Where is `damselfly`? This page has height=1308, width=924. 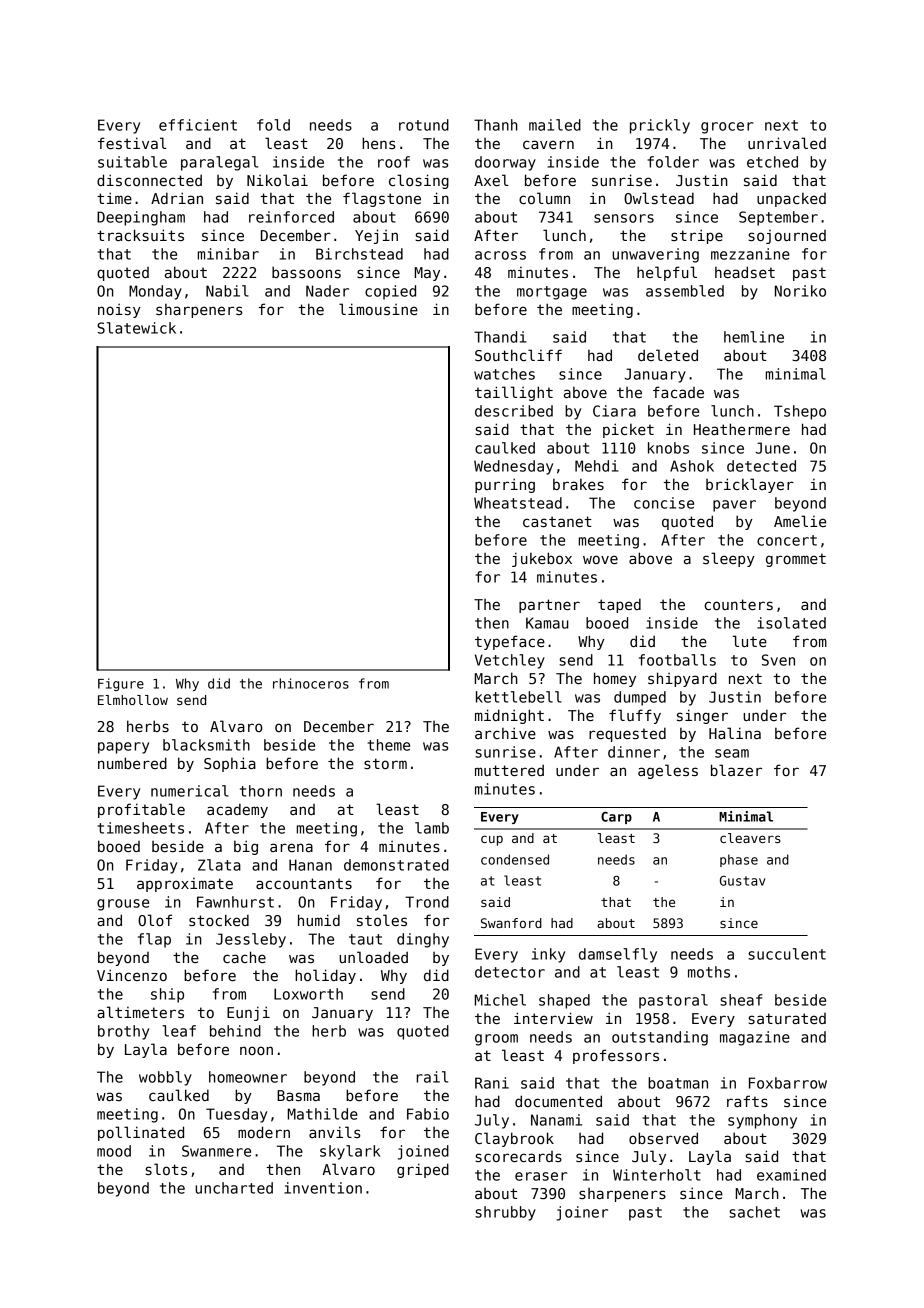 damselfly is located at coordinates (618, 955).
